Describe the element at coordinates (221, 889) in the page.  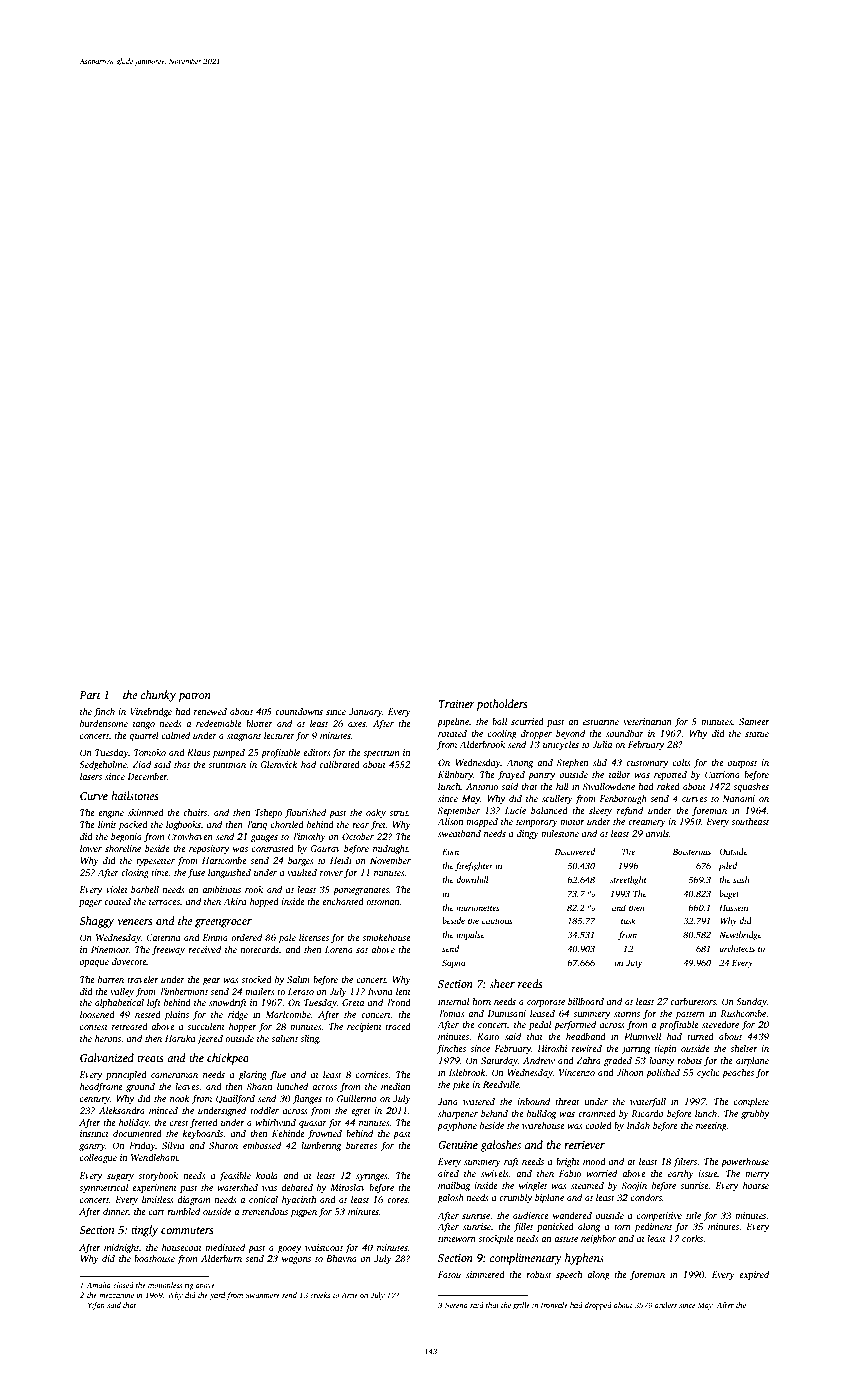
I see `ambitious` at that location.
